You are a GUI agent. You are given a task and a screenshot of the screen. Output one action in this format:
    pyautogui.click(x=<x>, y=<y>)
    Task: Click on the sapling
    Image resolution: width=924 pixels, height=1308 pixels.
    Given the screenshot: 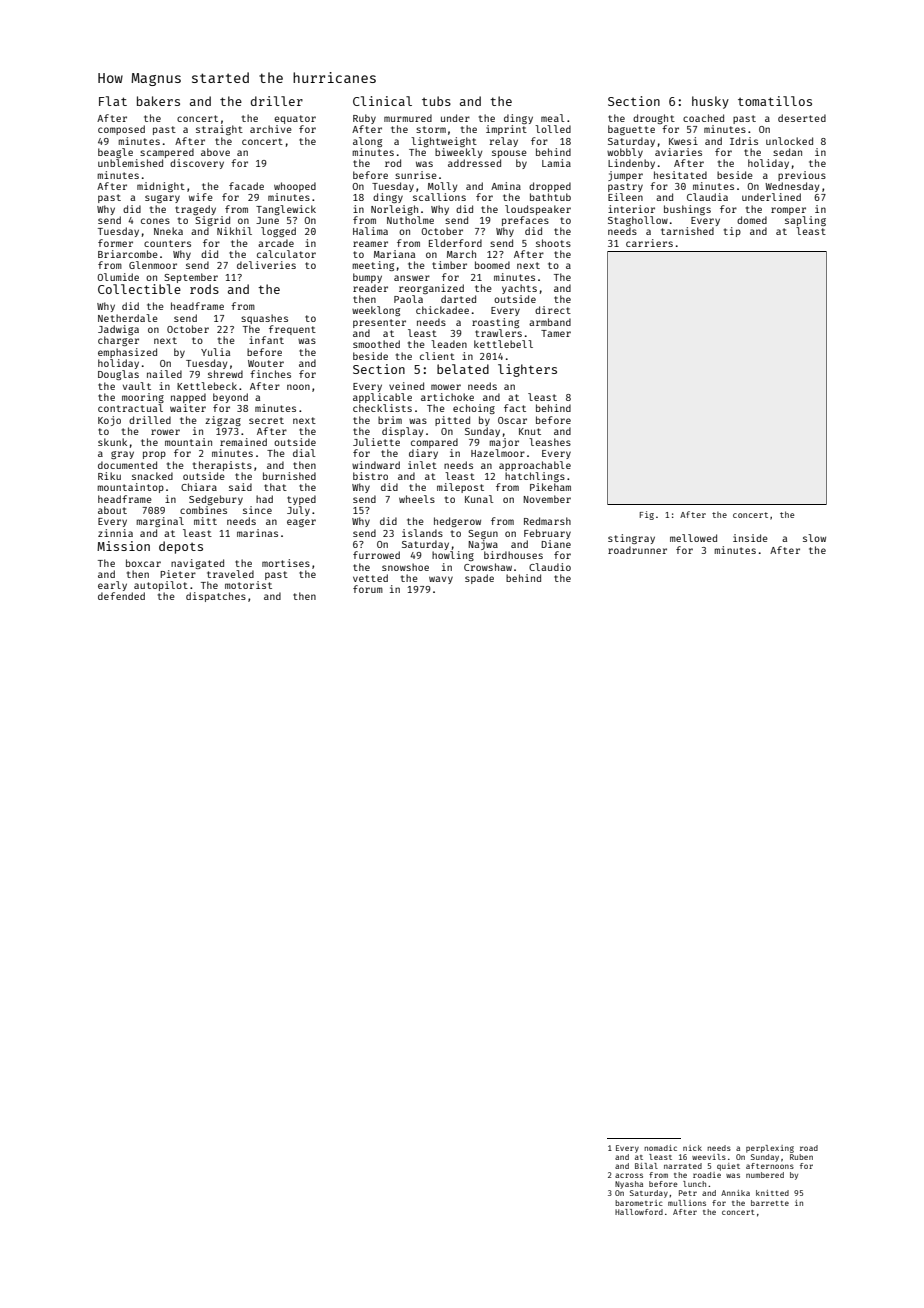 What is the action you would take?
    pyautogui.click(x=805, y=221)
